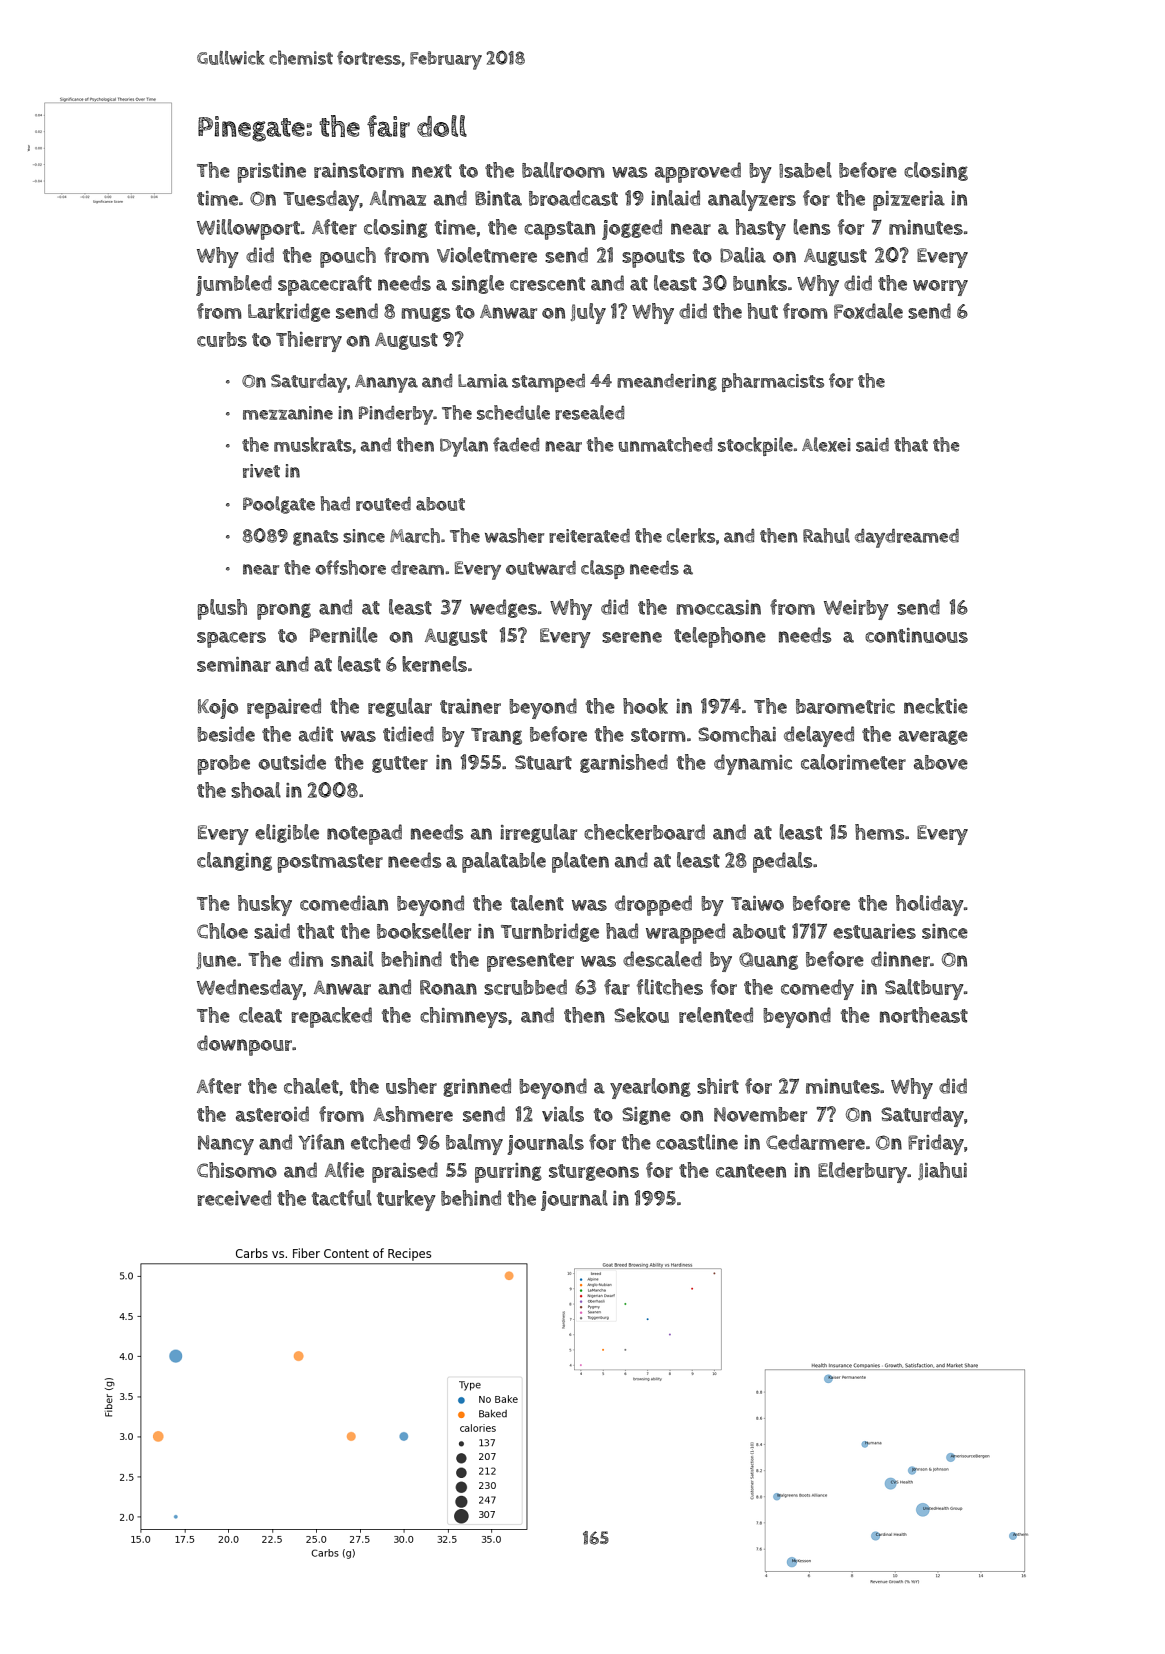 The width and height of the page is (1165, 1654). I want to click on rivet, so click(261, 471).
